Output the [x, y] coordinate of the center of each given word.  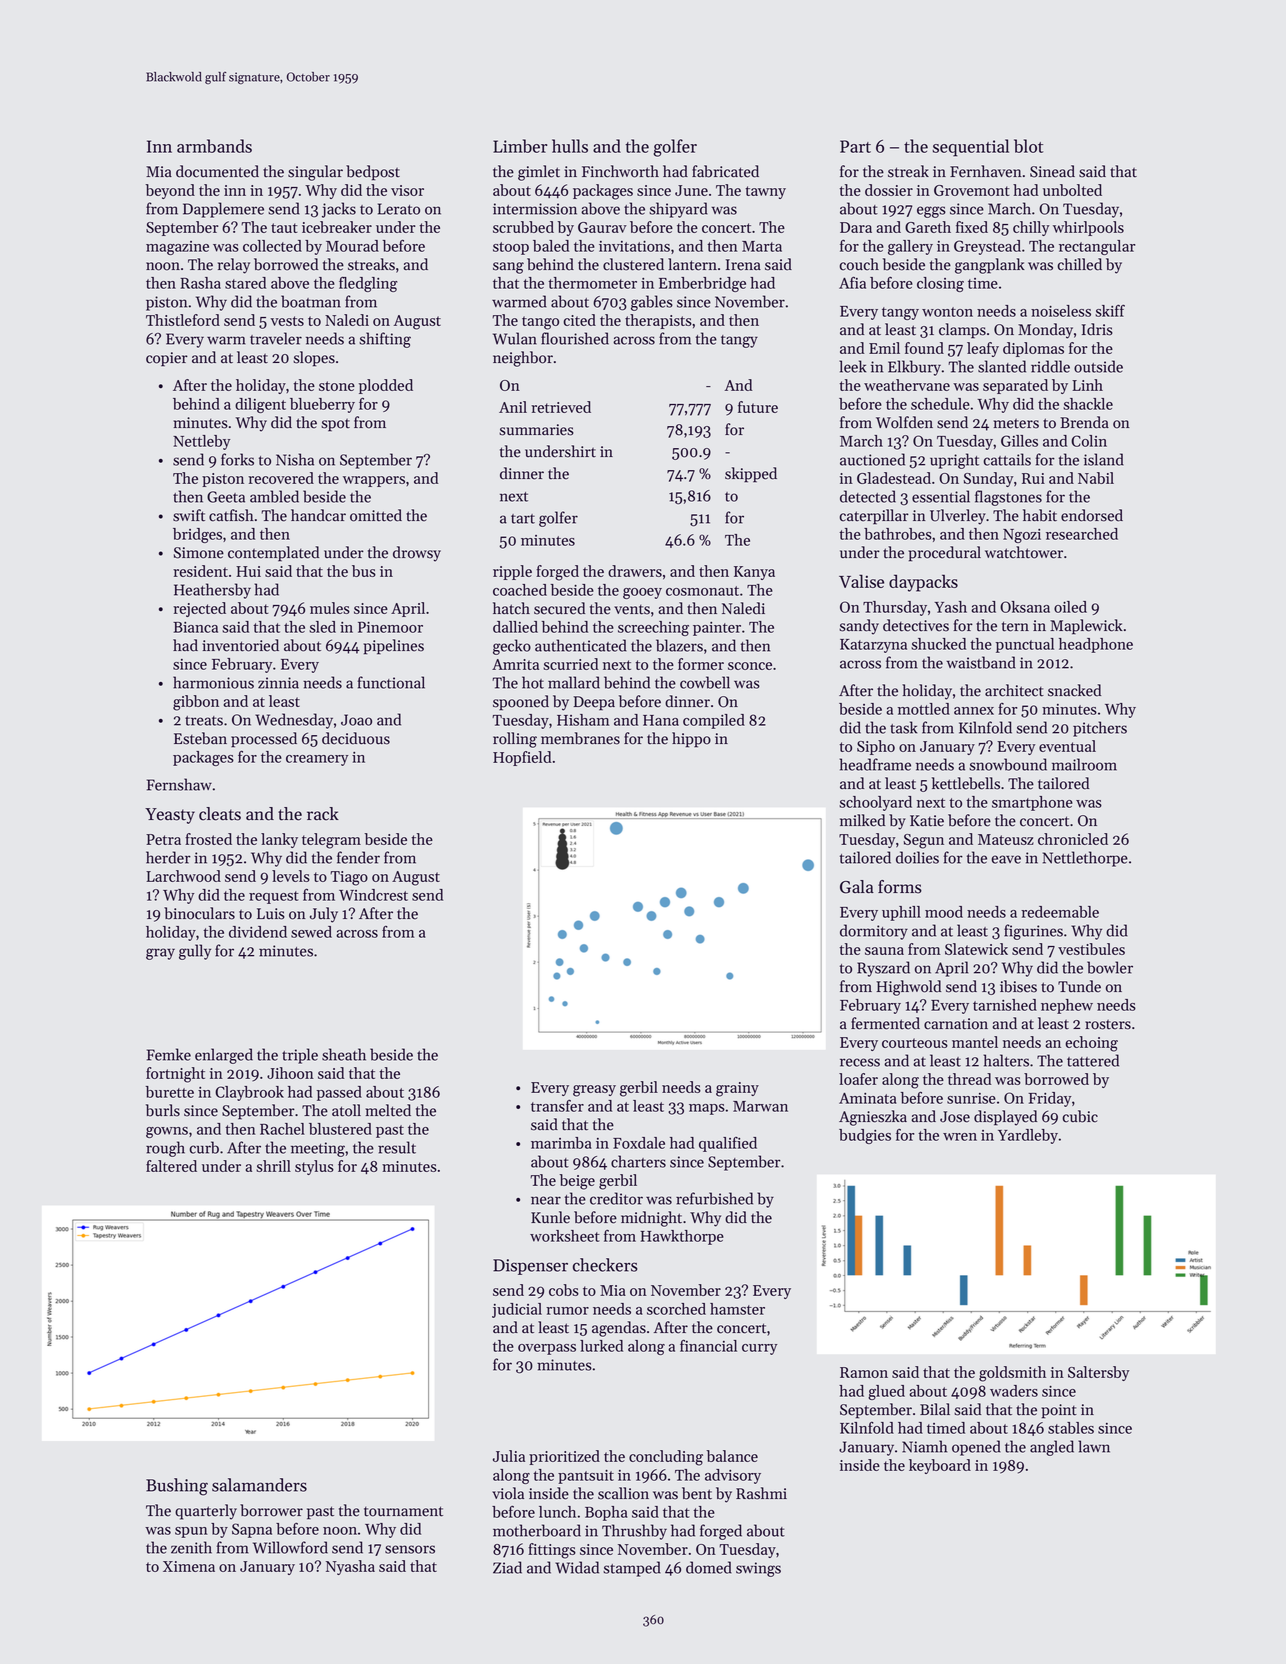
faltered [171, 1166]
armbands [214, 146]
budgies [865, 1136]
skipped [751, 475]
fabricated [725, 171]
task [903, 727]
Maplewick [1086, 627]
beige [577, 1182]
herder [168, 857]
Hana [661, 720]
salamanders [259, 1485]
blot [1028, 146]
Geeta [226, 497]
